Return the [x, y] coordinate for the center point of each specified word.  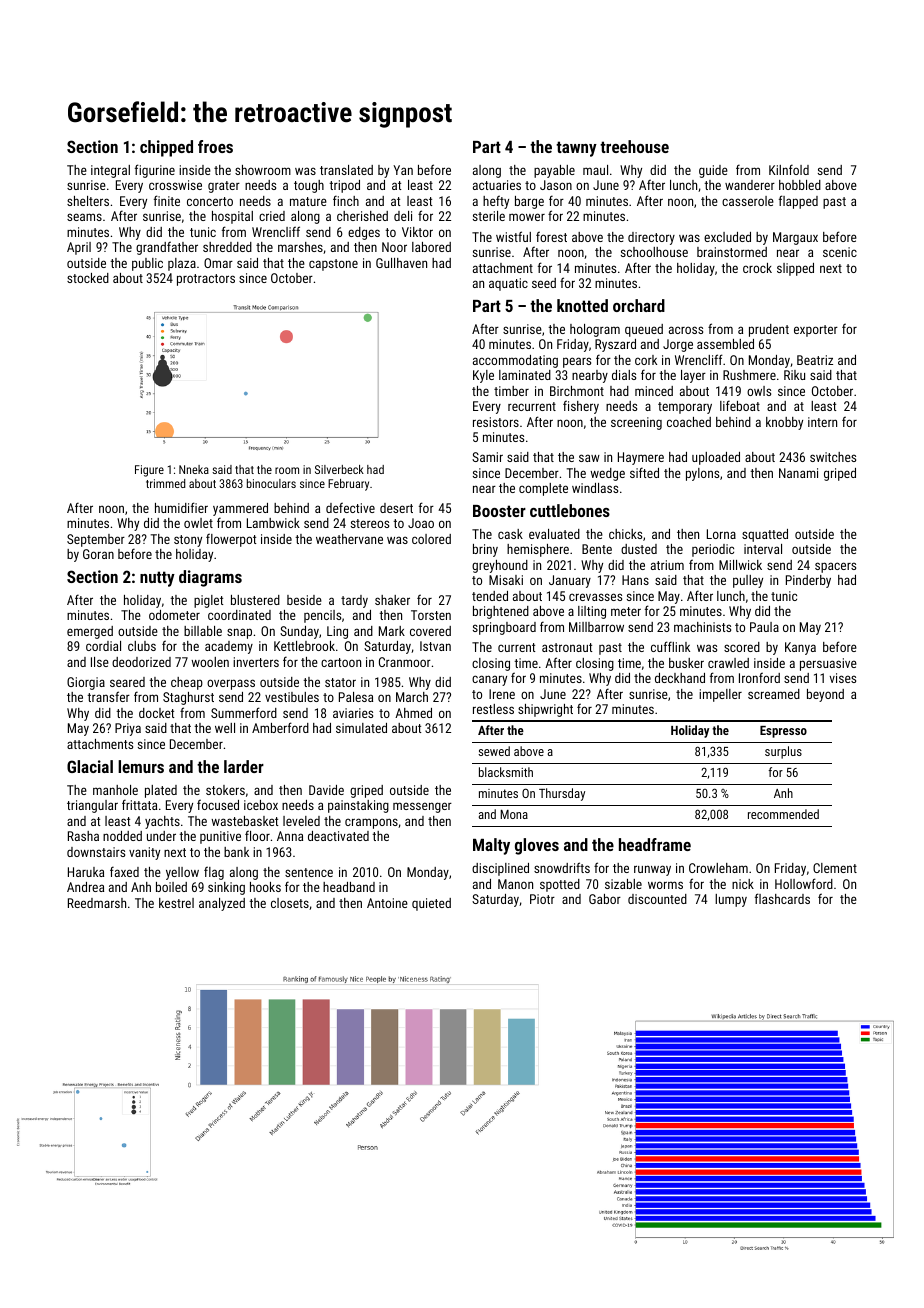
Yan [403, 170]
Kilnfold [789, 169]
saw [589, 458]
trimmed [165, 483]
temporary [685, 408]
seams [84, 217]
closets [290, 903]
